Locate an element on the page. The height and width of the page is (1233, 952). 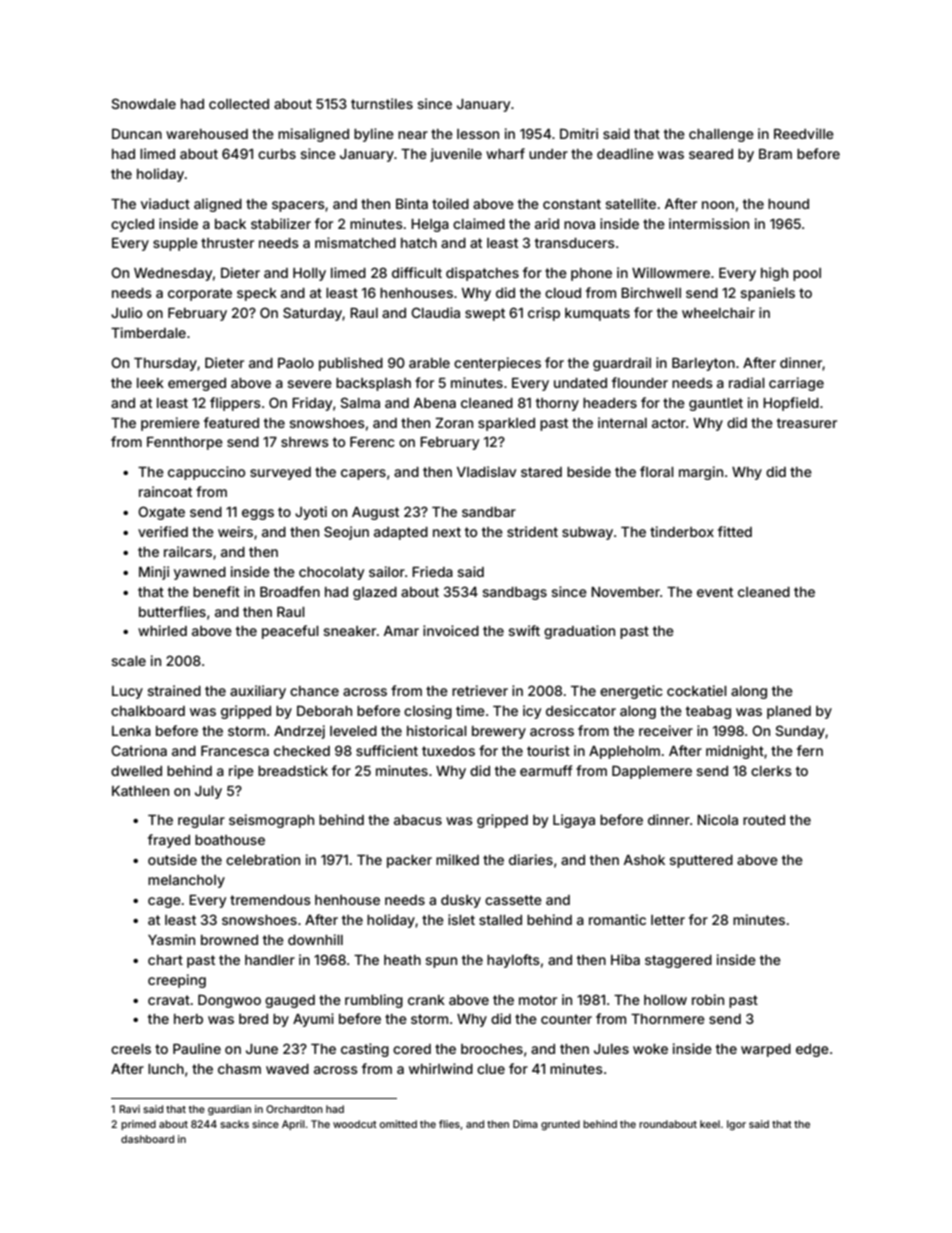
Wednesday is located at coordinates (173, 274).
